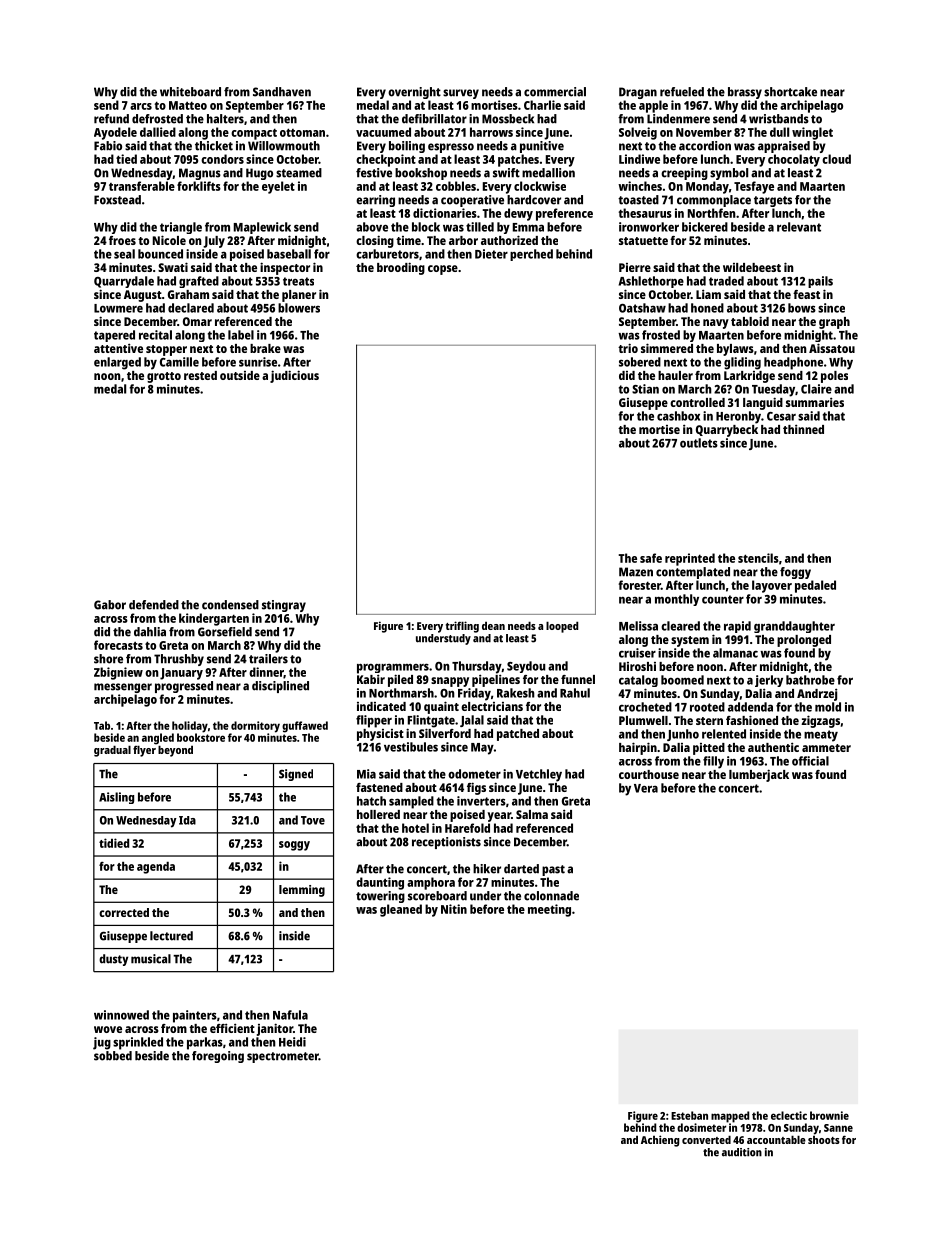 The width and height of the screenshot is (952, 1233). I want to click on sobbed, so click(113, 1056).
